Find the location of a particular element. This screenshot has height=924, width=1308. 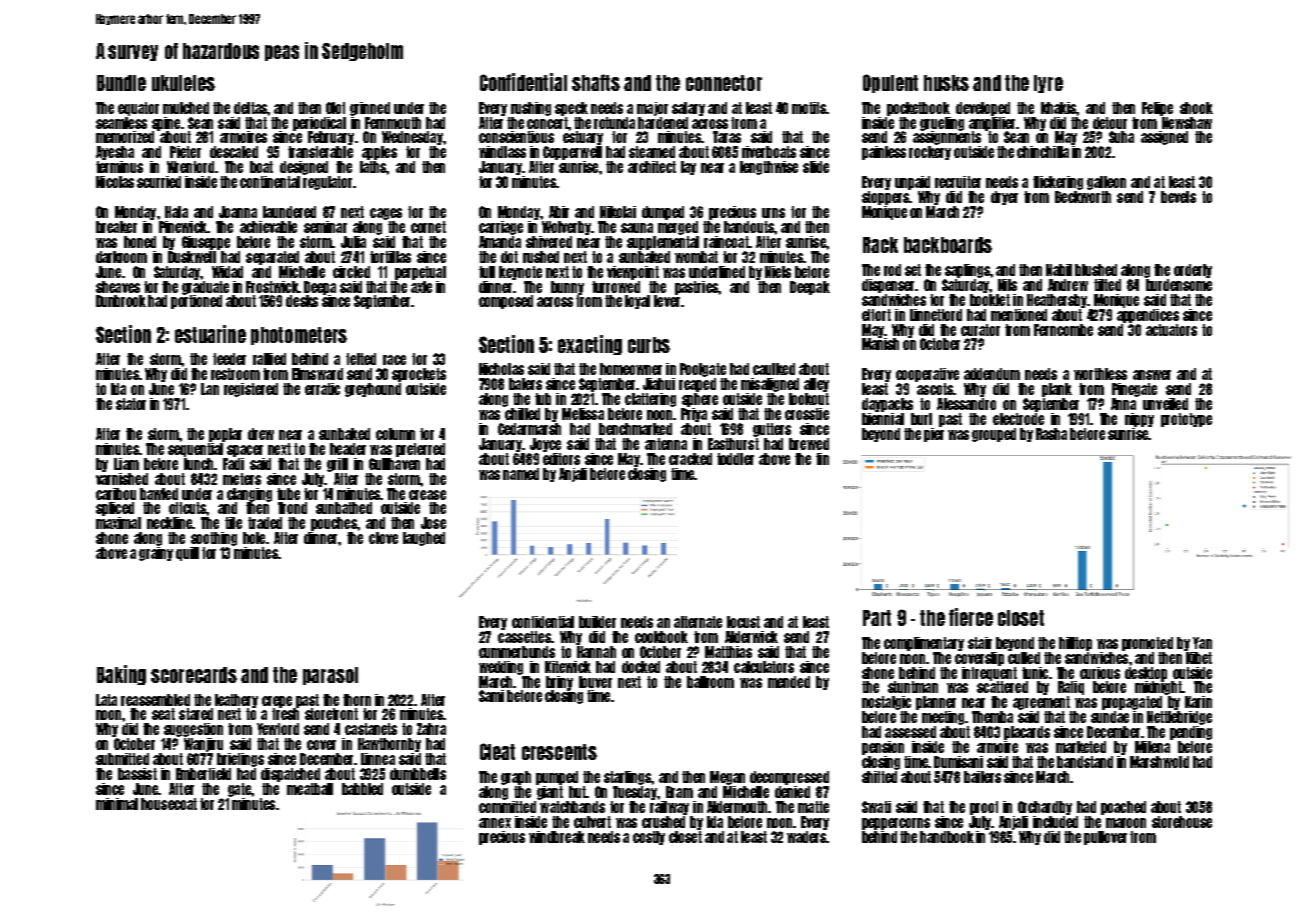

minimal is located at coordinates (117, 804).
